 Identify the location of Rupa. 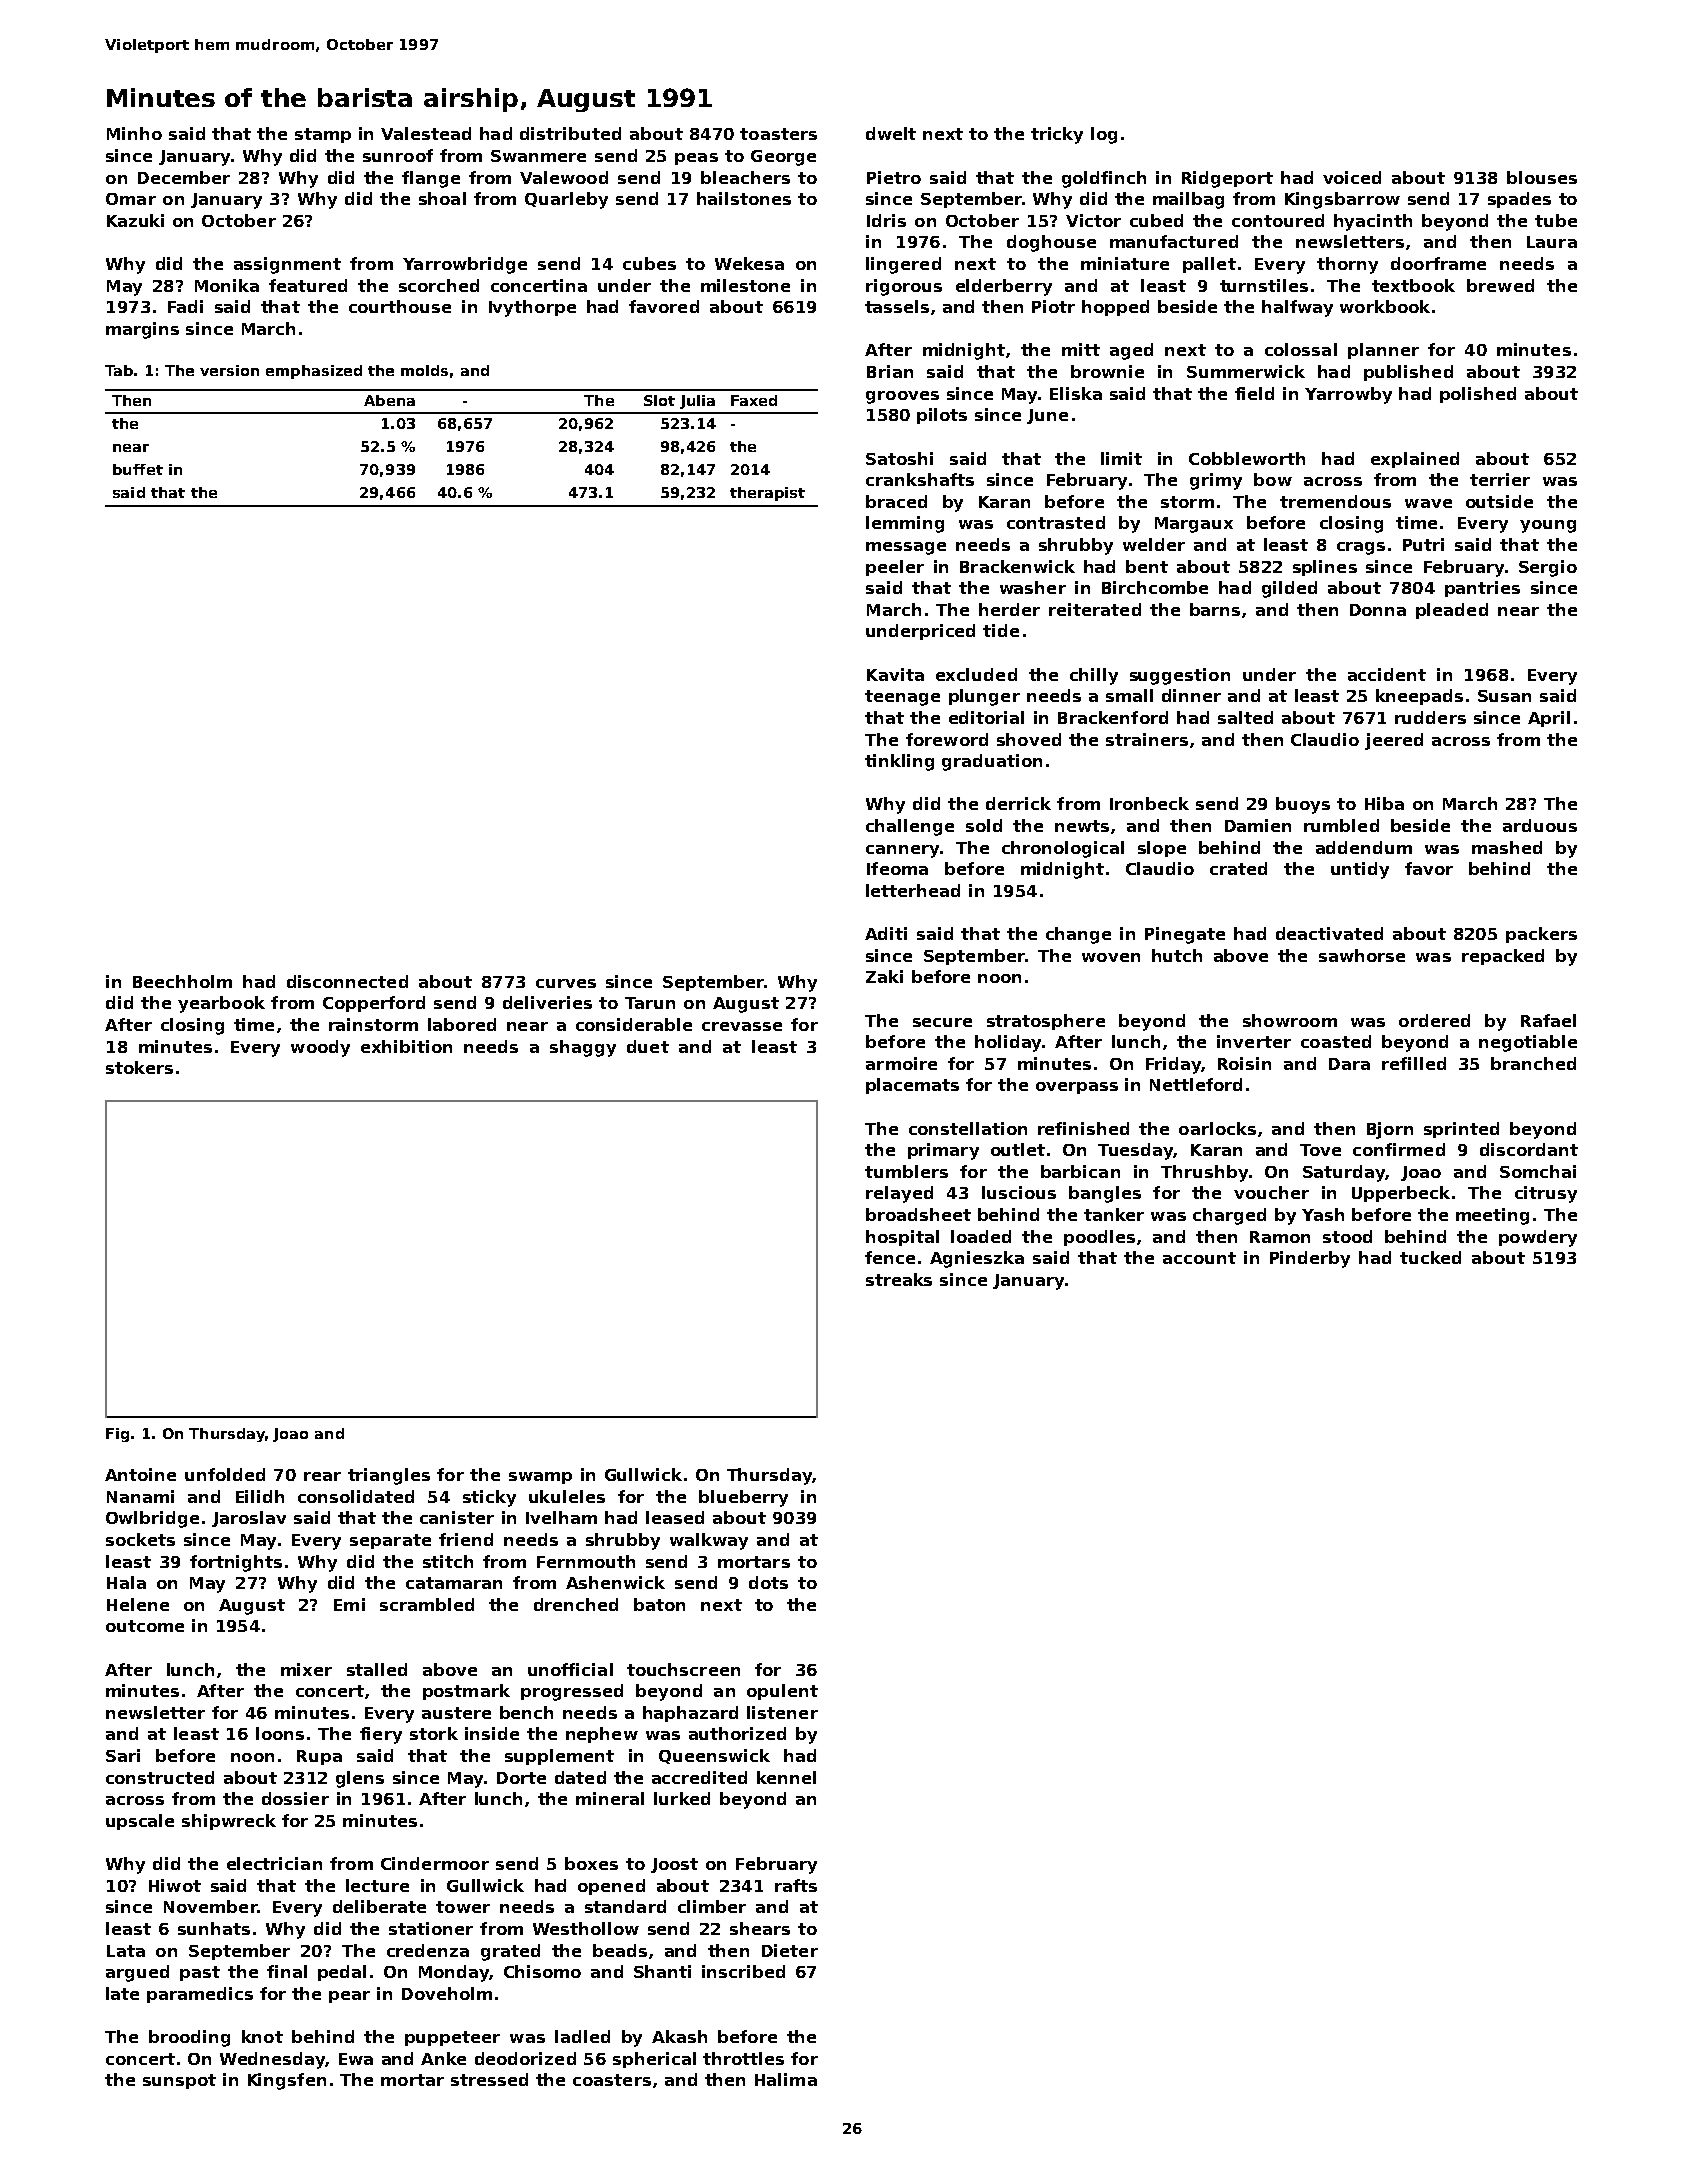
(319, 1757).
